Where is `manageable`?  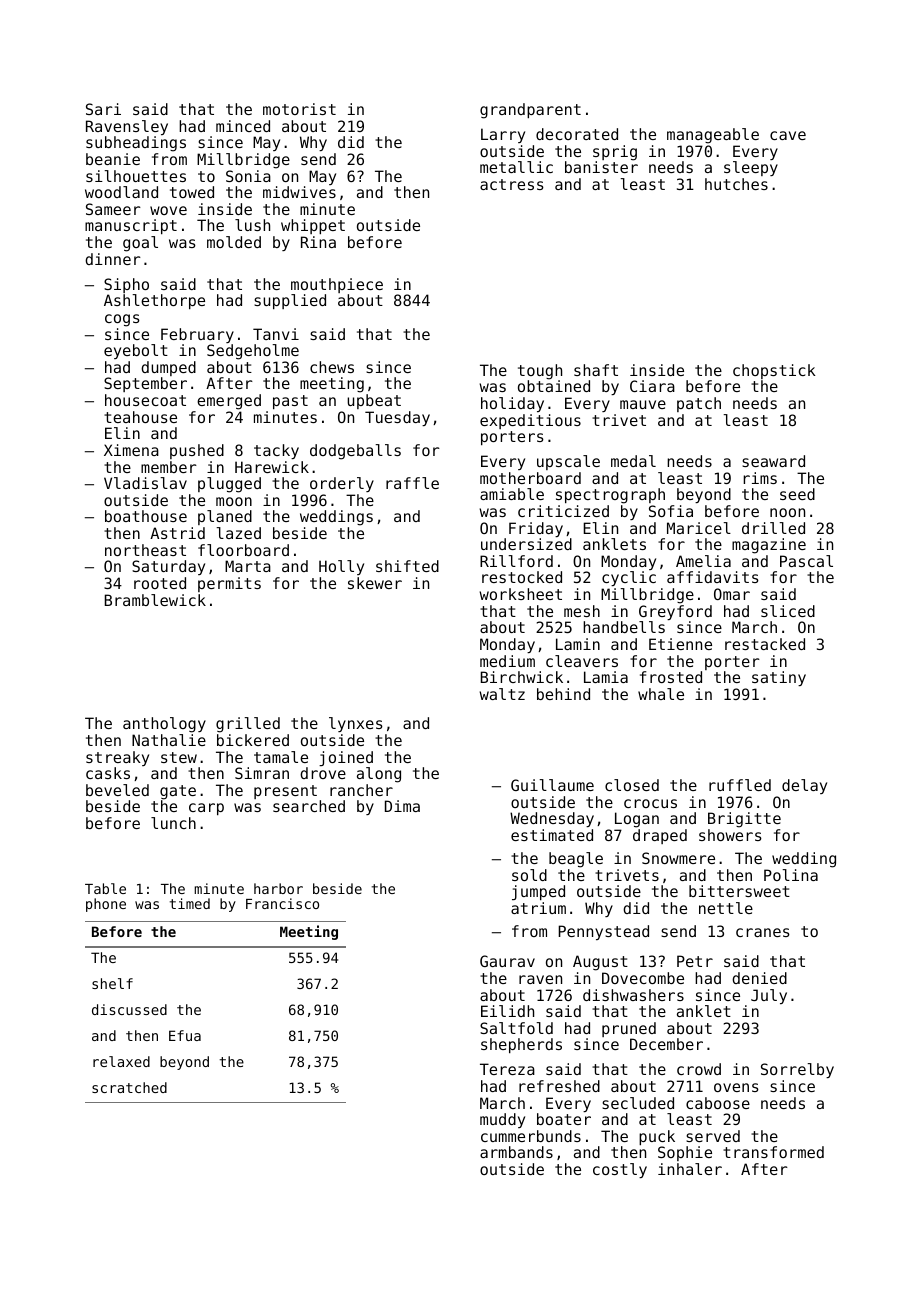 manageable is located at coordinates (713, 136).
